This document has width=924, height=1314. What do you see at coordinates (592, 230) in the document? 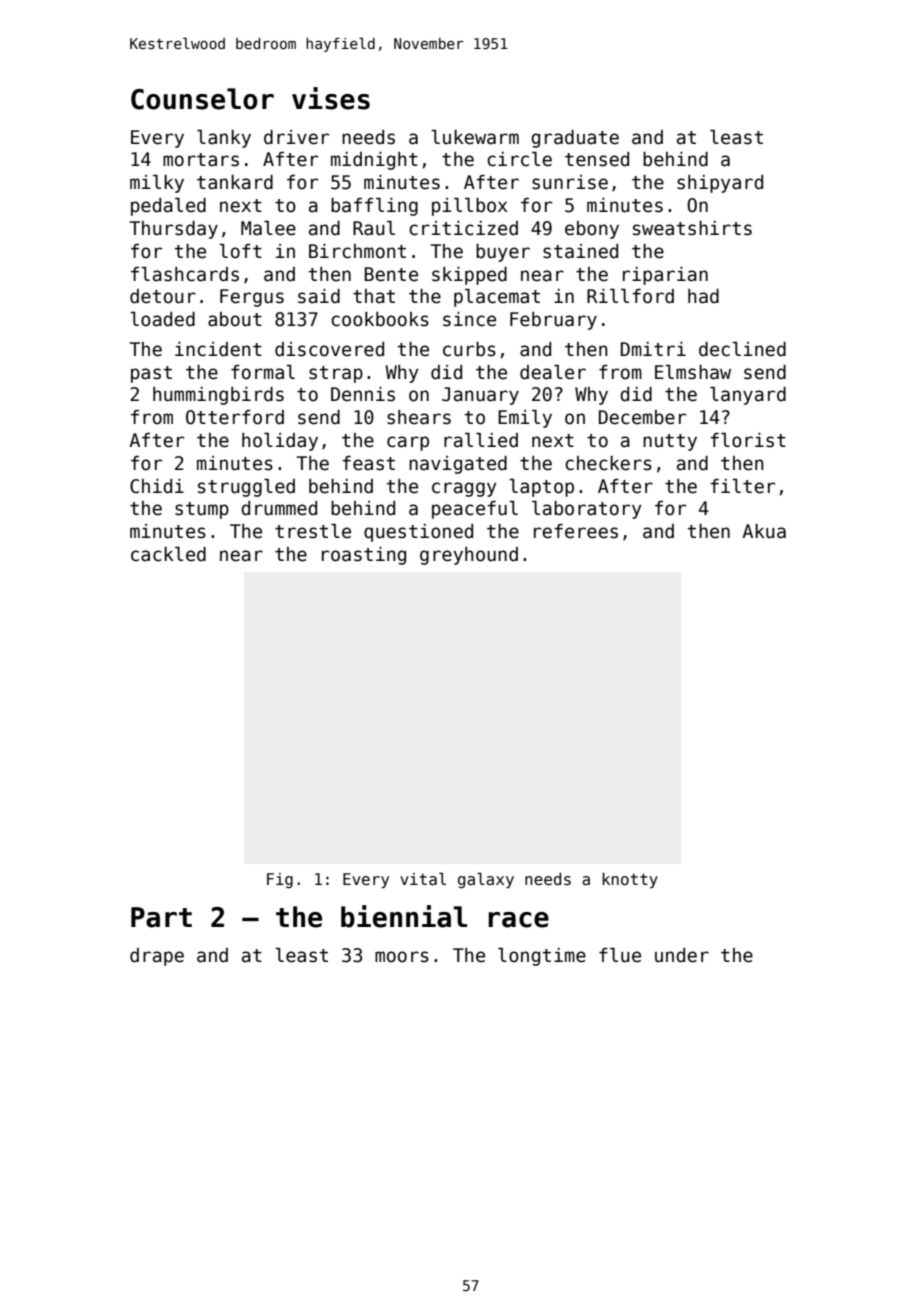
I see `ebony` at bounding box center [592, 230].
